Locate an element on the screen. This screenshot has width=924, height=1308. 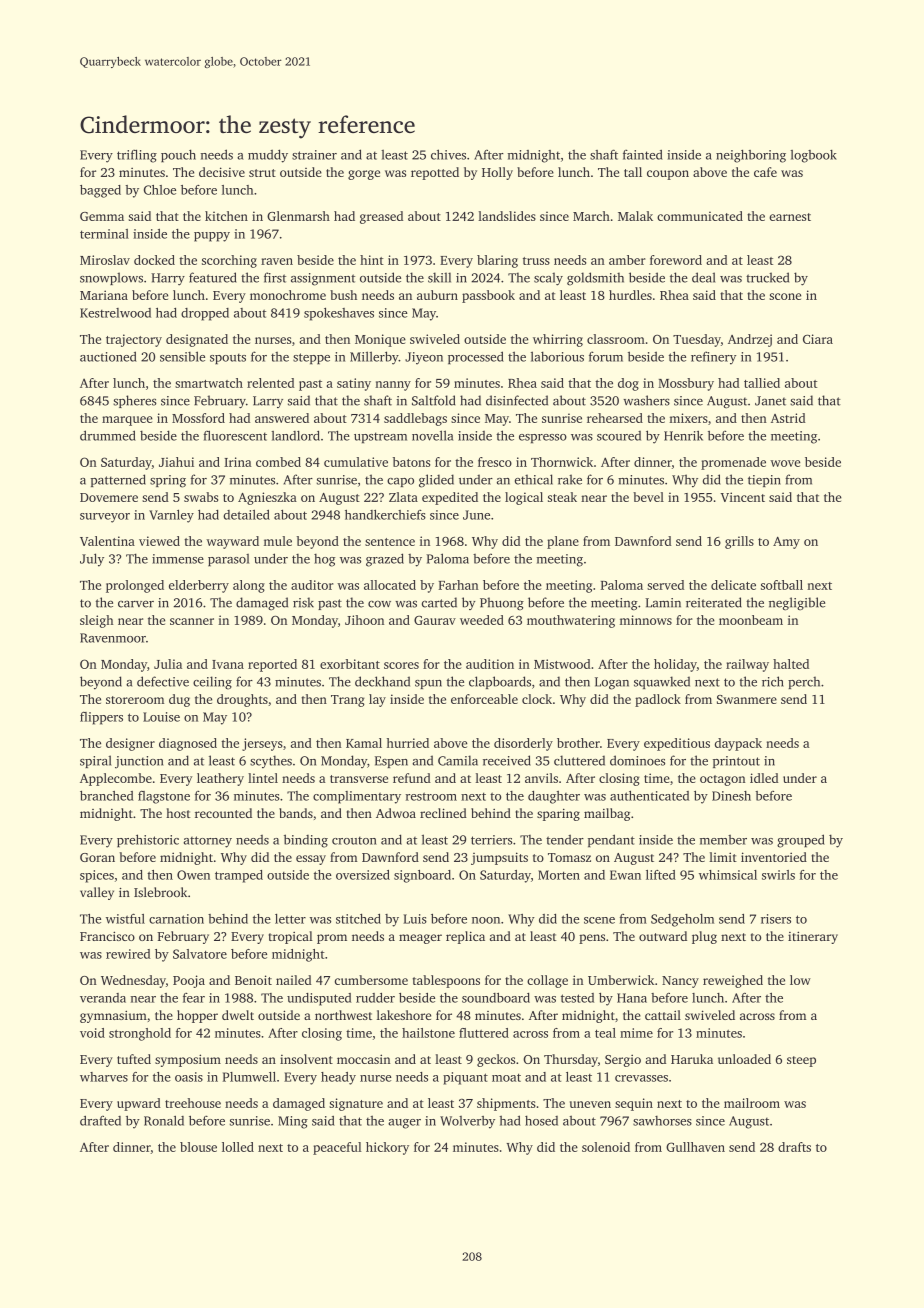
drafts is located at coordinates (794, 1147).
